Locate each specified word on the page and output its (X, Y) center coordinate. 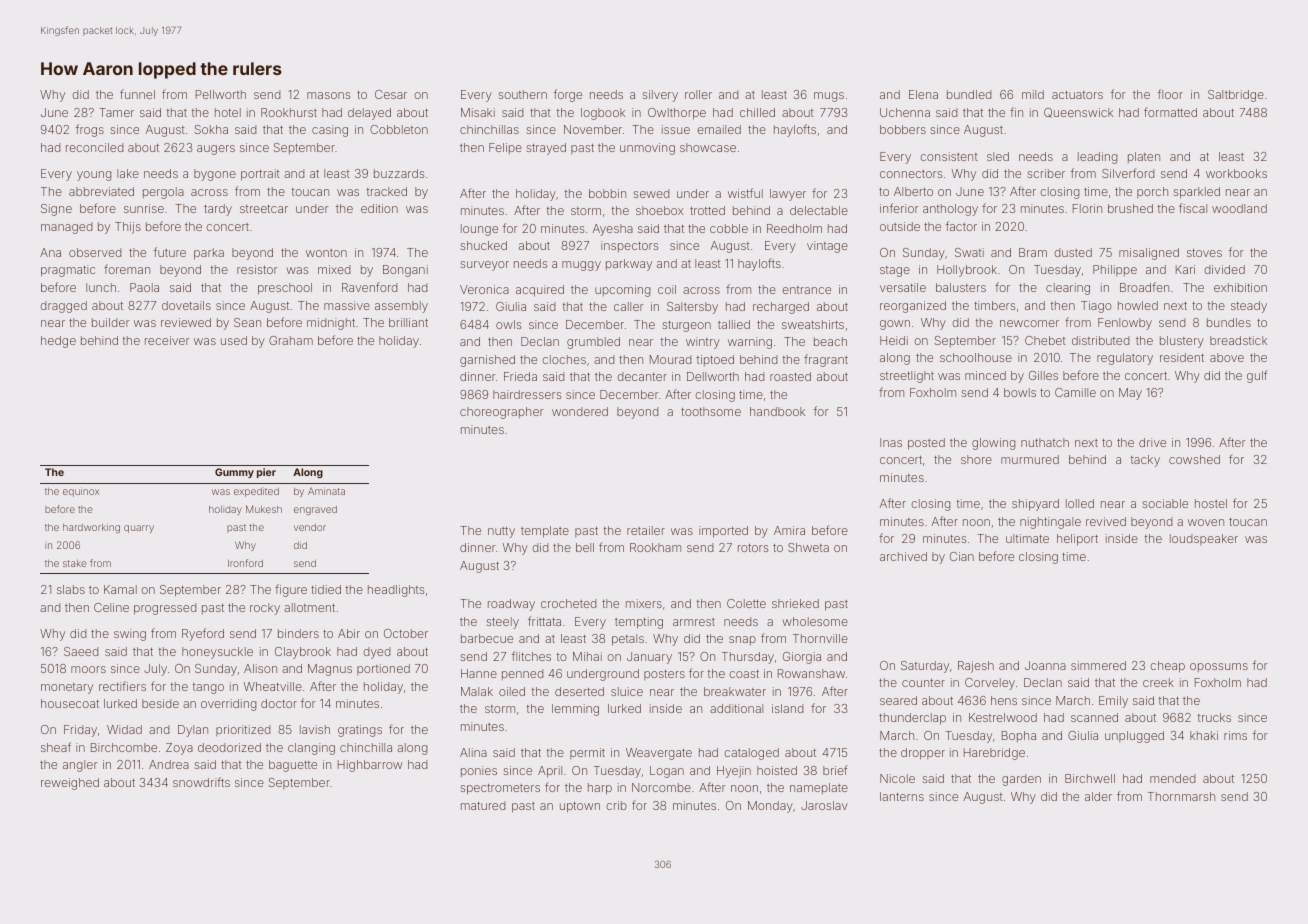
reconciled (94, 147)
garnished (487, 361)
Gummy (234, 473)
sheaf (56, 747)
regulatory (1125, 359)
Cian (962, 556)
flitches (531, 656)
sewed (651, 193)
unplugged (1134, 737)
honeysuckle (217, 653)
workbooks (1236, 173)
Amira (789, 530)
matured (483, 805)
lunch (101, 287)
